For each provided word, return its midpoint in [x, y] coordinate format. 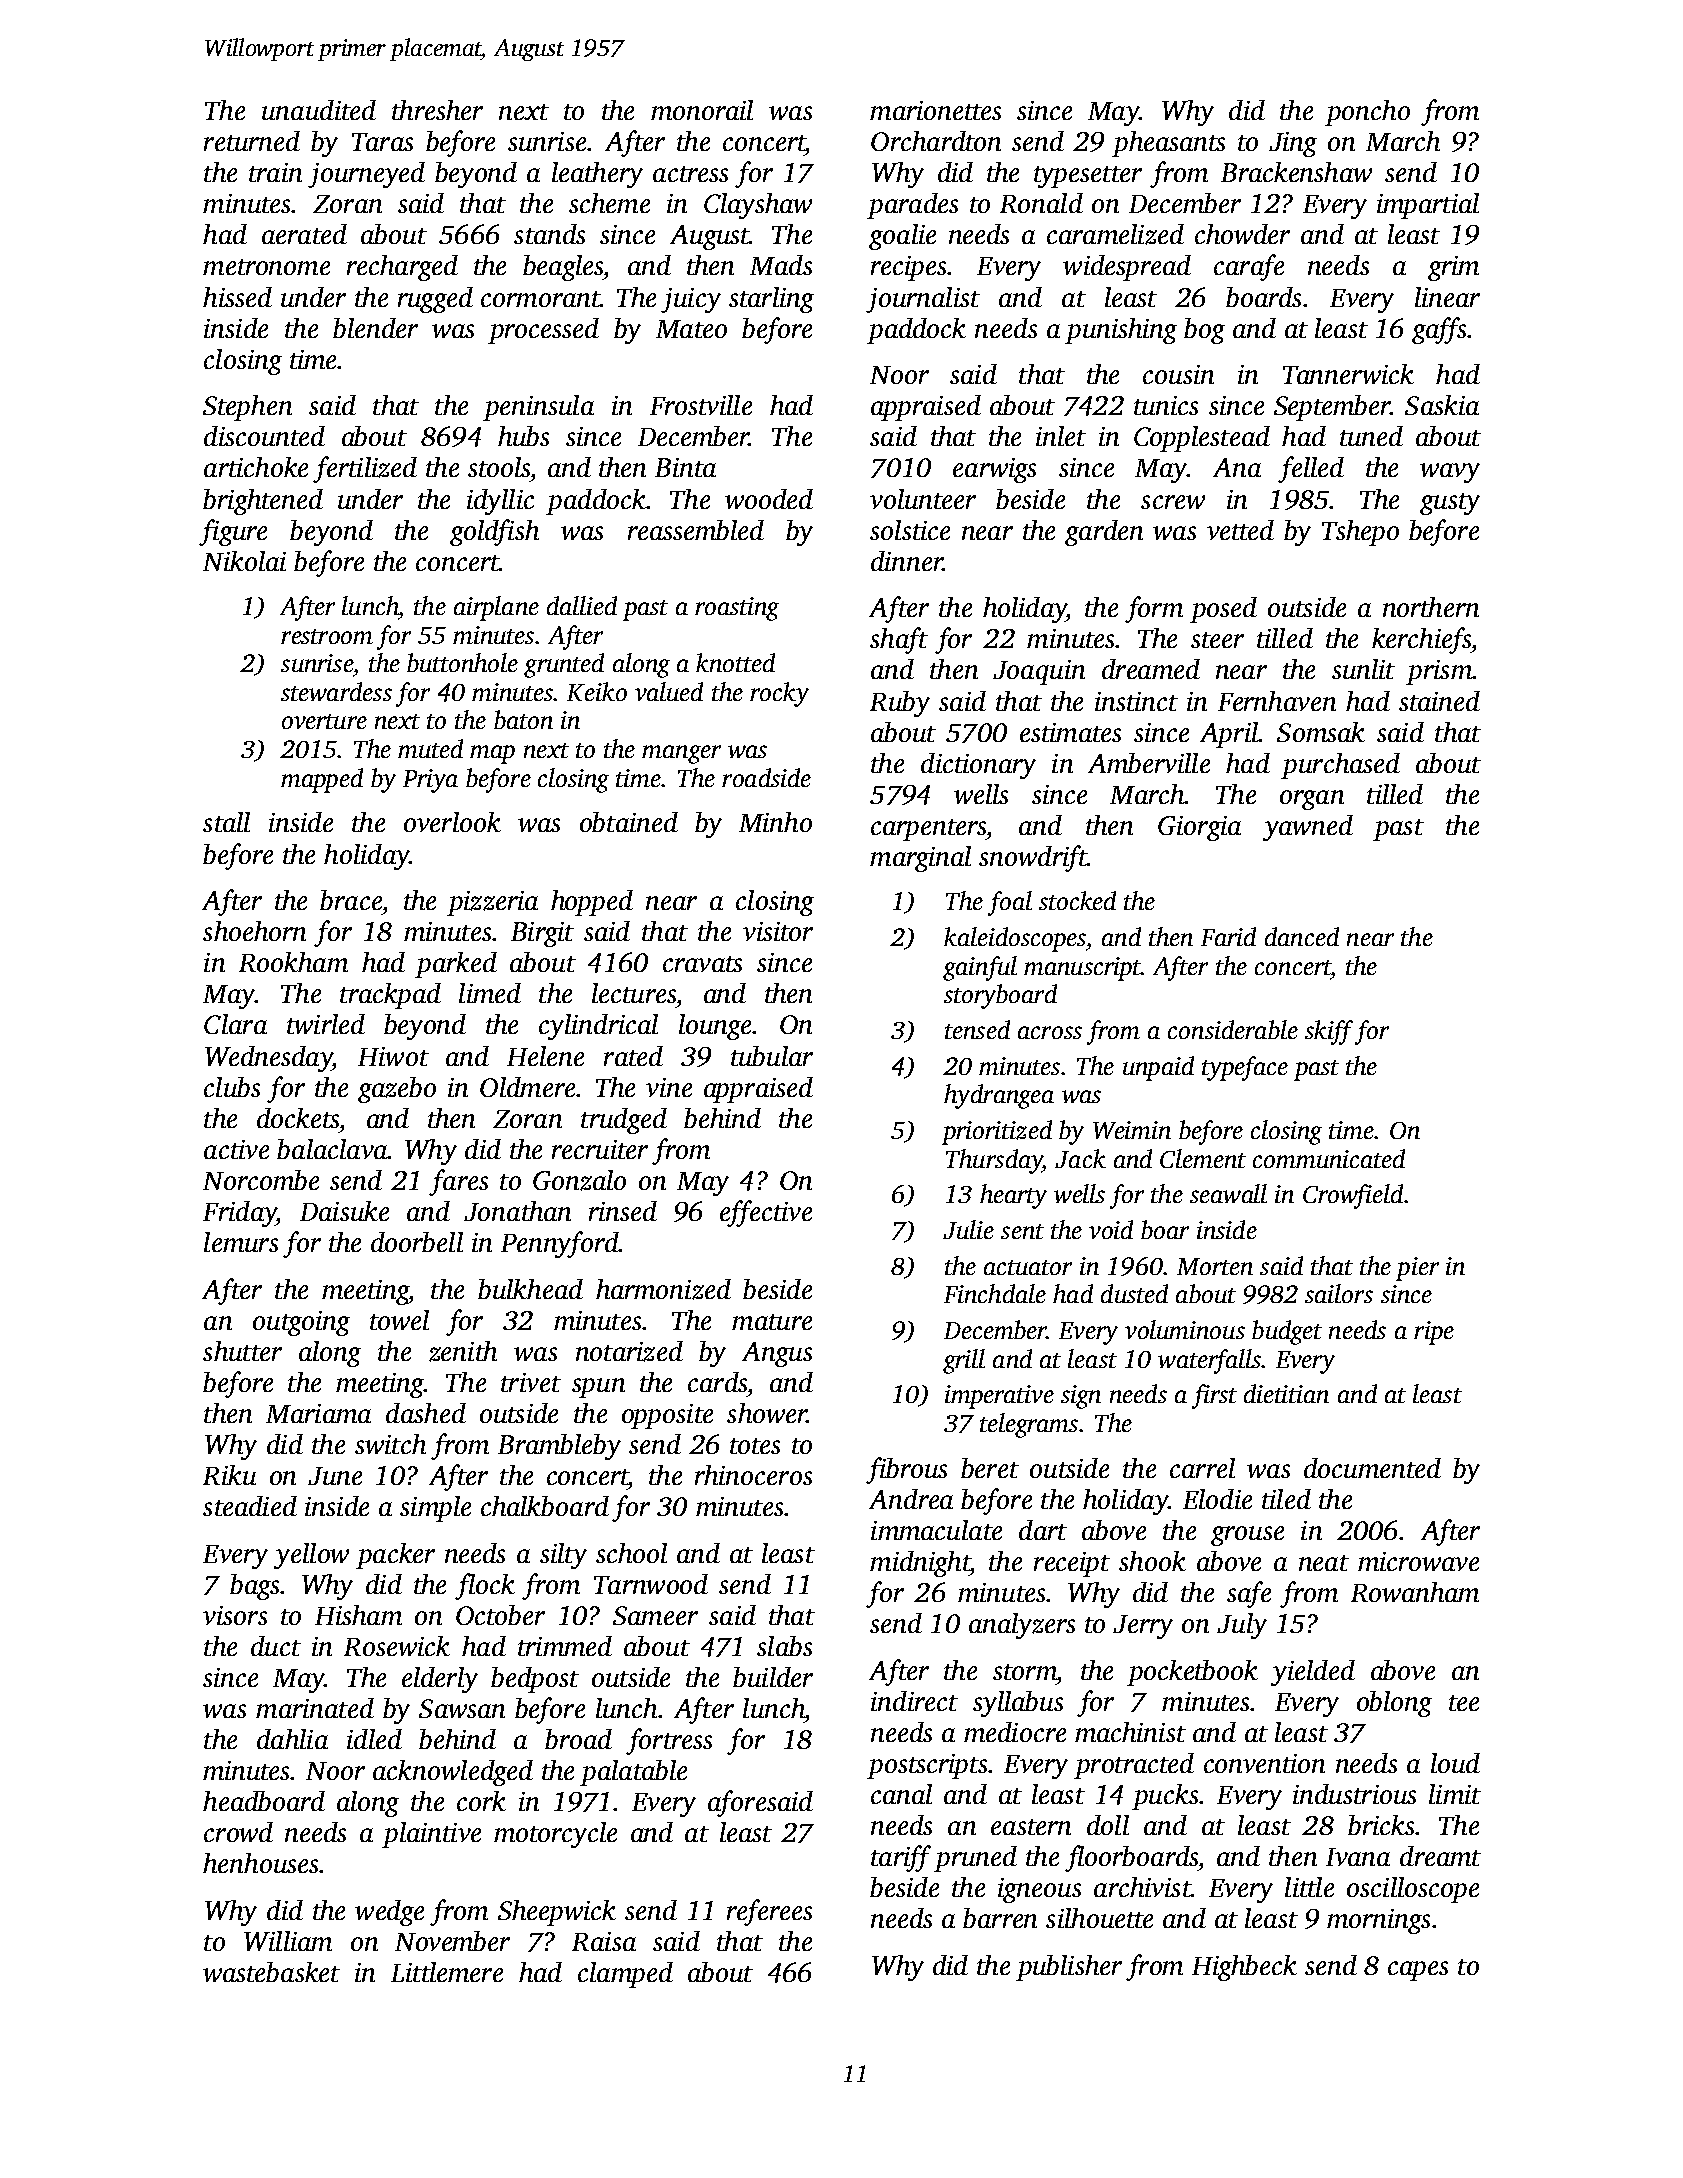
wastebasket [271, 1972]
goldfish [494, 532]
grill [964, 1361]
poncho [1367, 113]
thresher [437, 110]
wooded [769, 499]
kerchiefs [1421, 640]
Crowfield [1353, 1196]
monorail [702, 110]
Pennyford [560, 1244]
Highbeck [1244, 1968]
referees [769, 1912]
